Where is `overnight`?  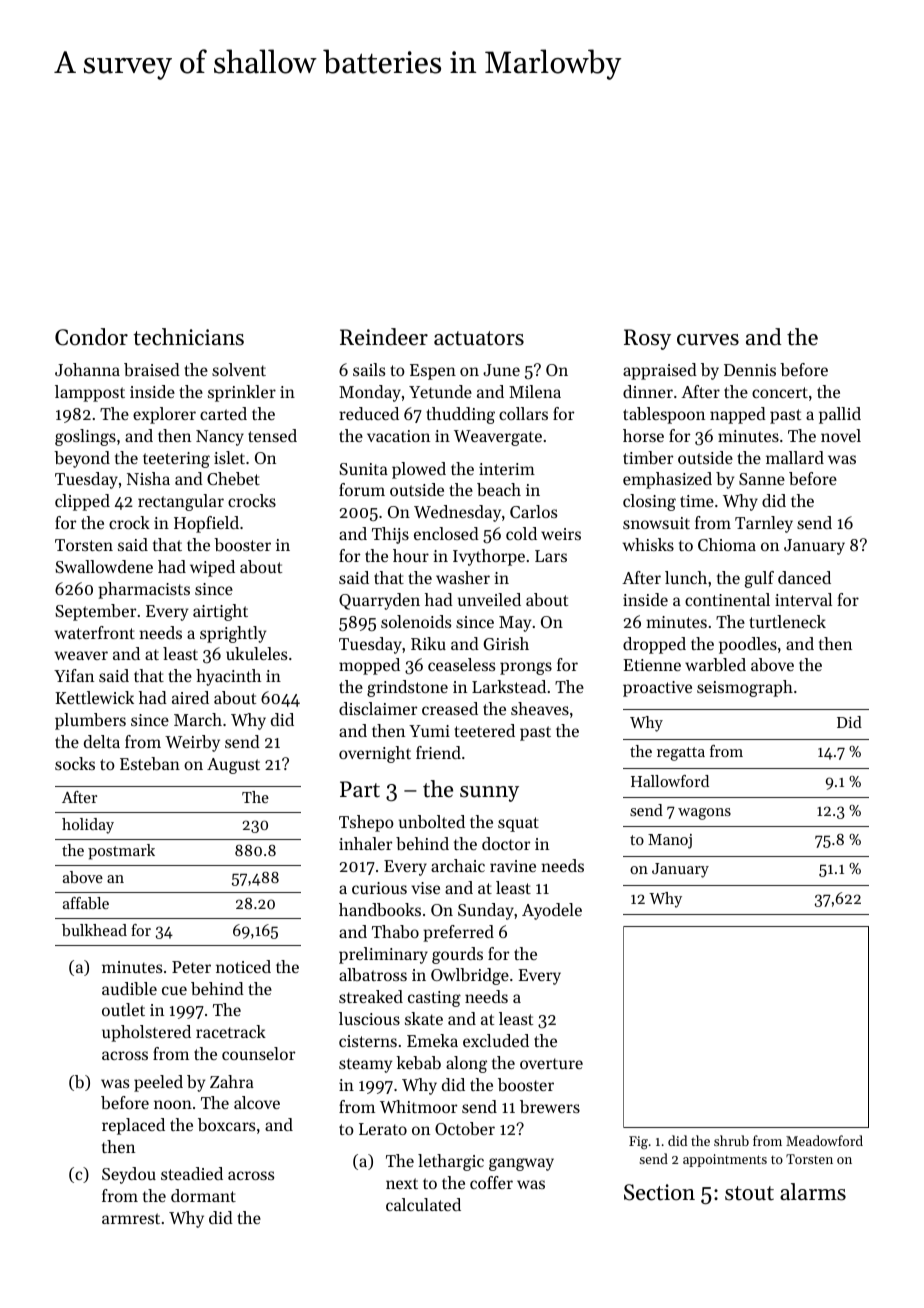
overnight is located at coordinates (375, 754).
